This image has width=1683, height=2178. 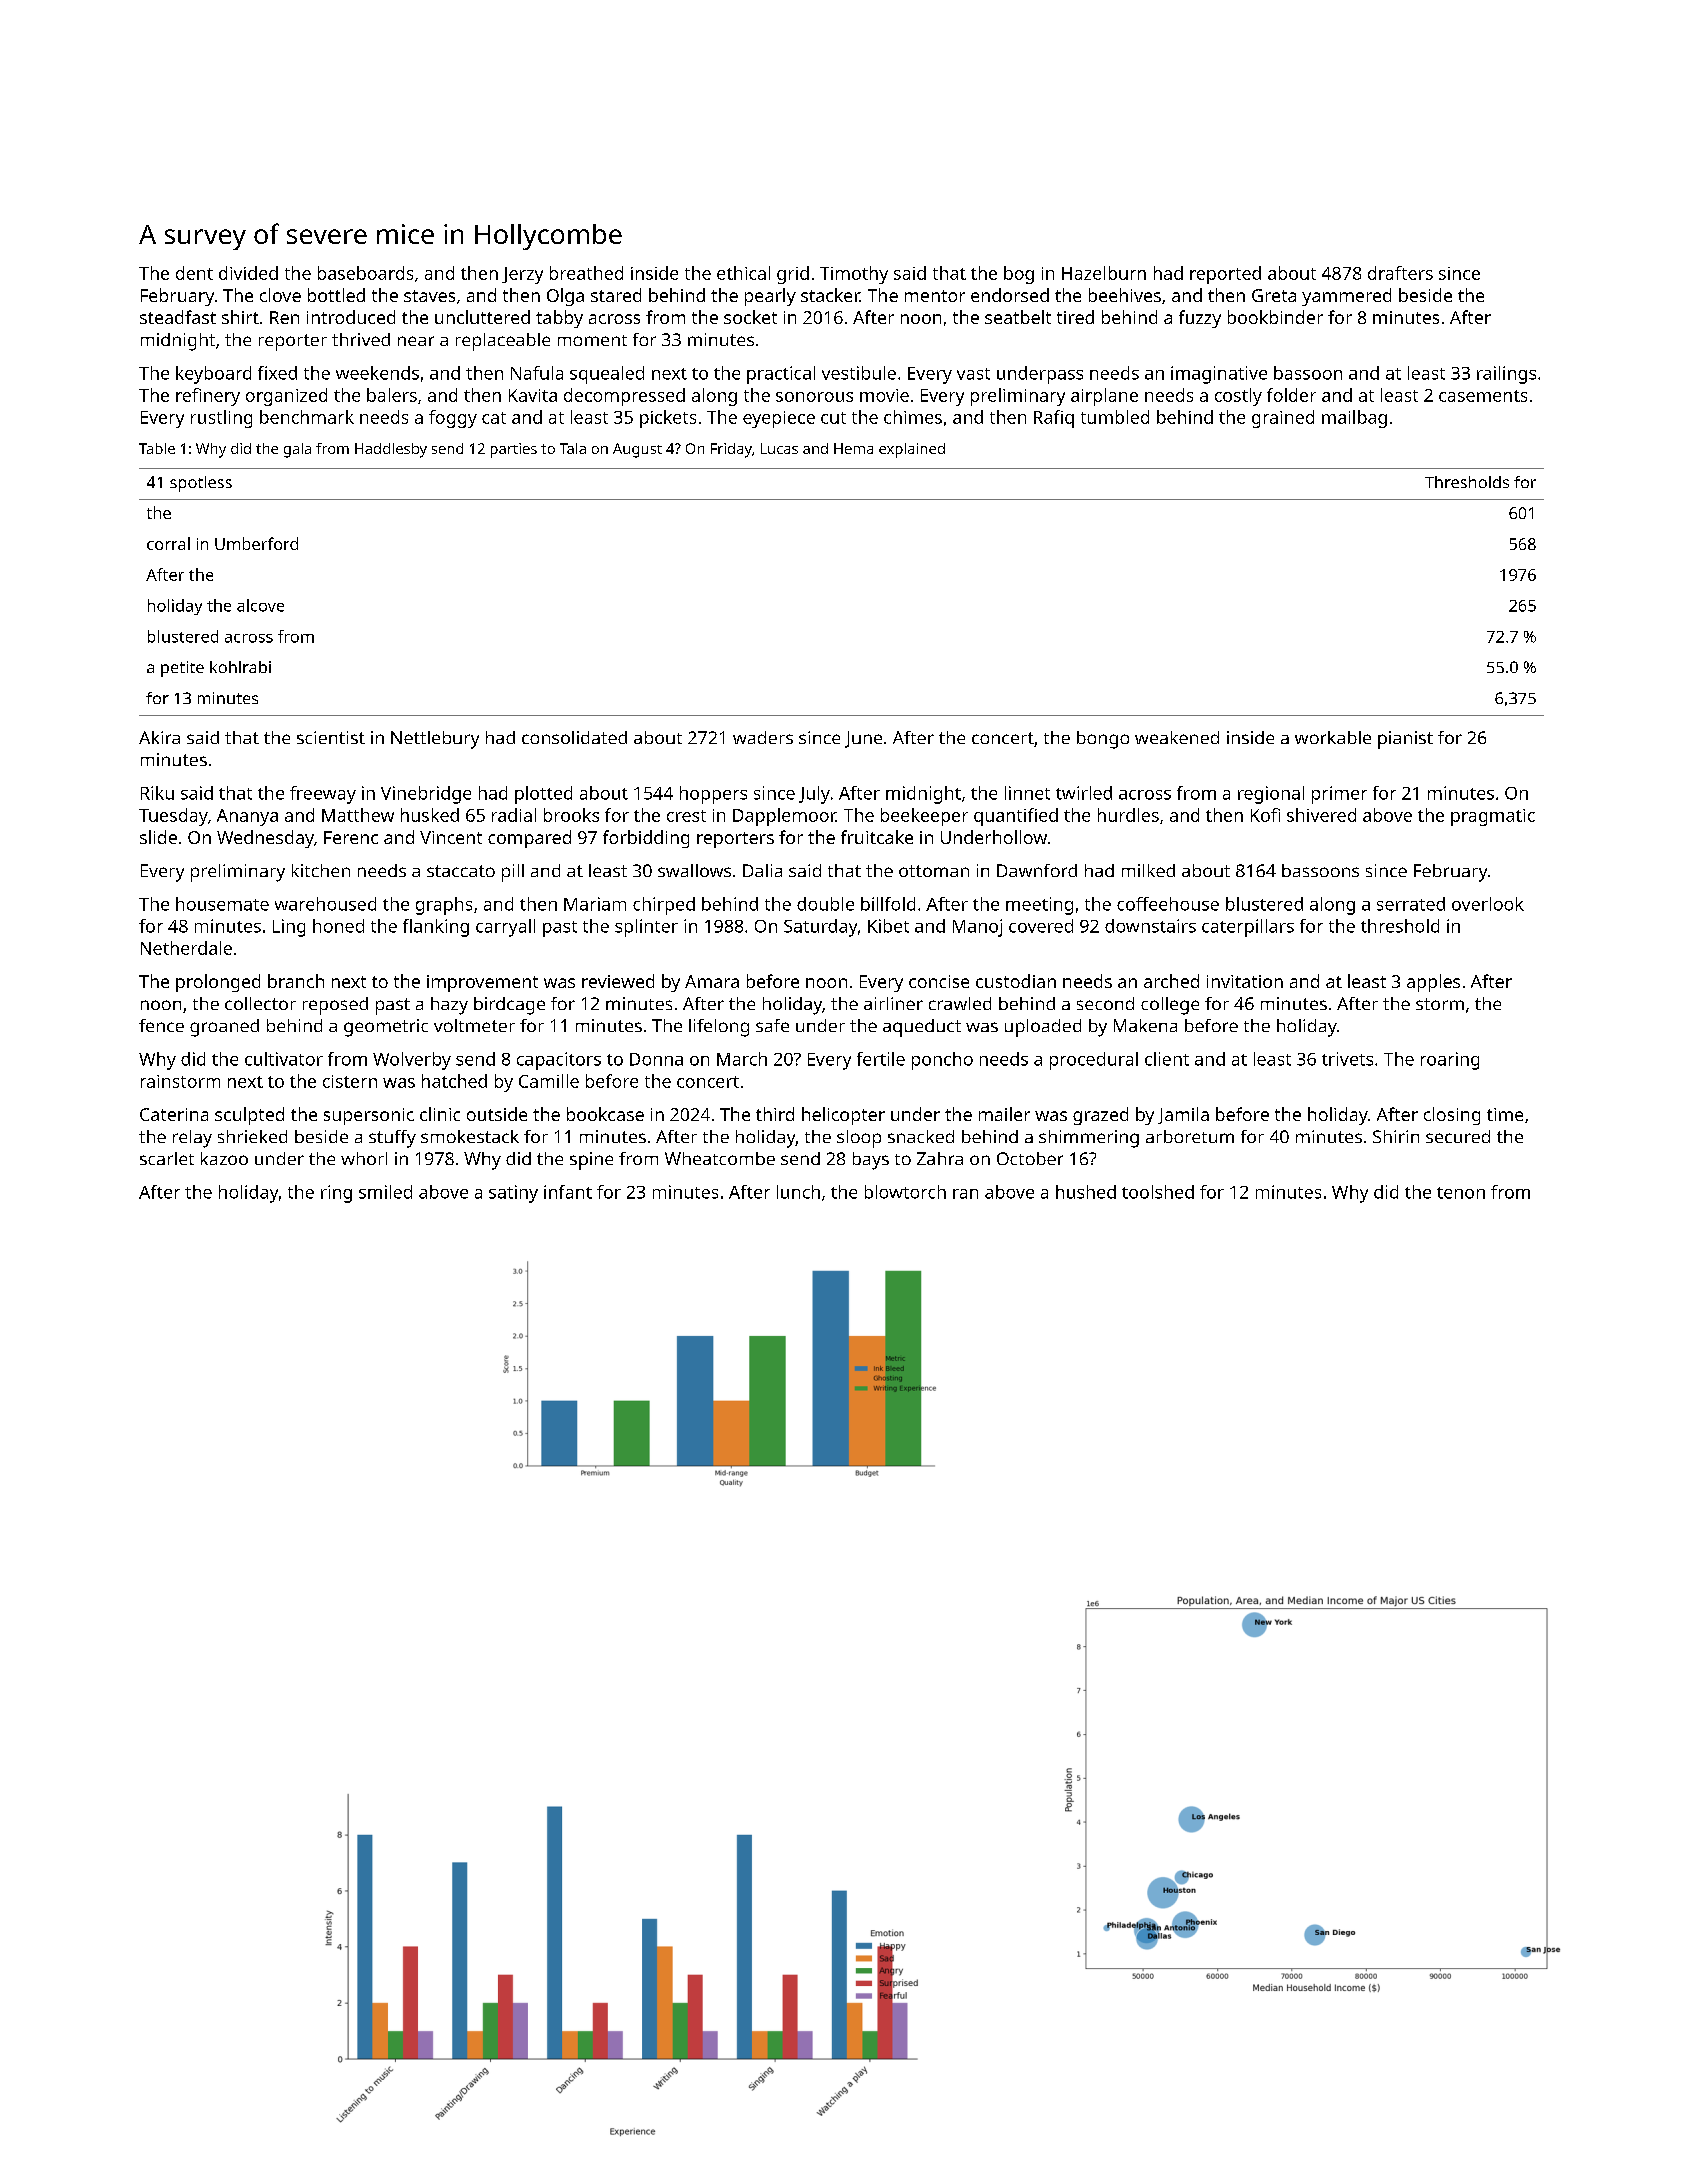 I want to click on casements, so click(x=1483, y=396).
